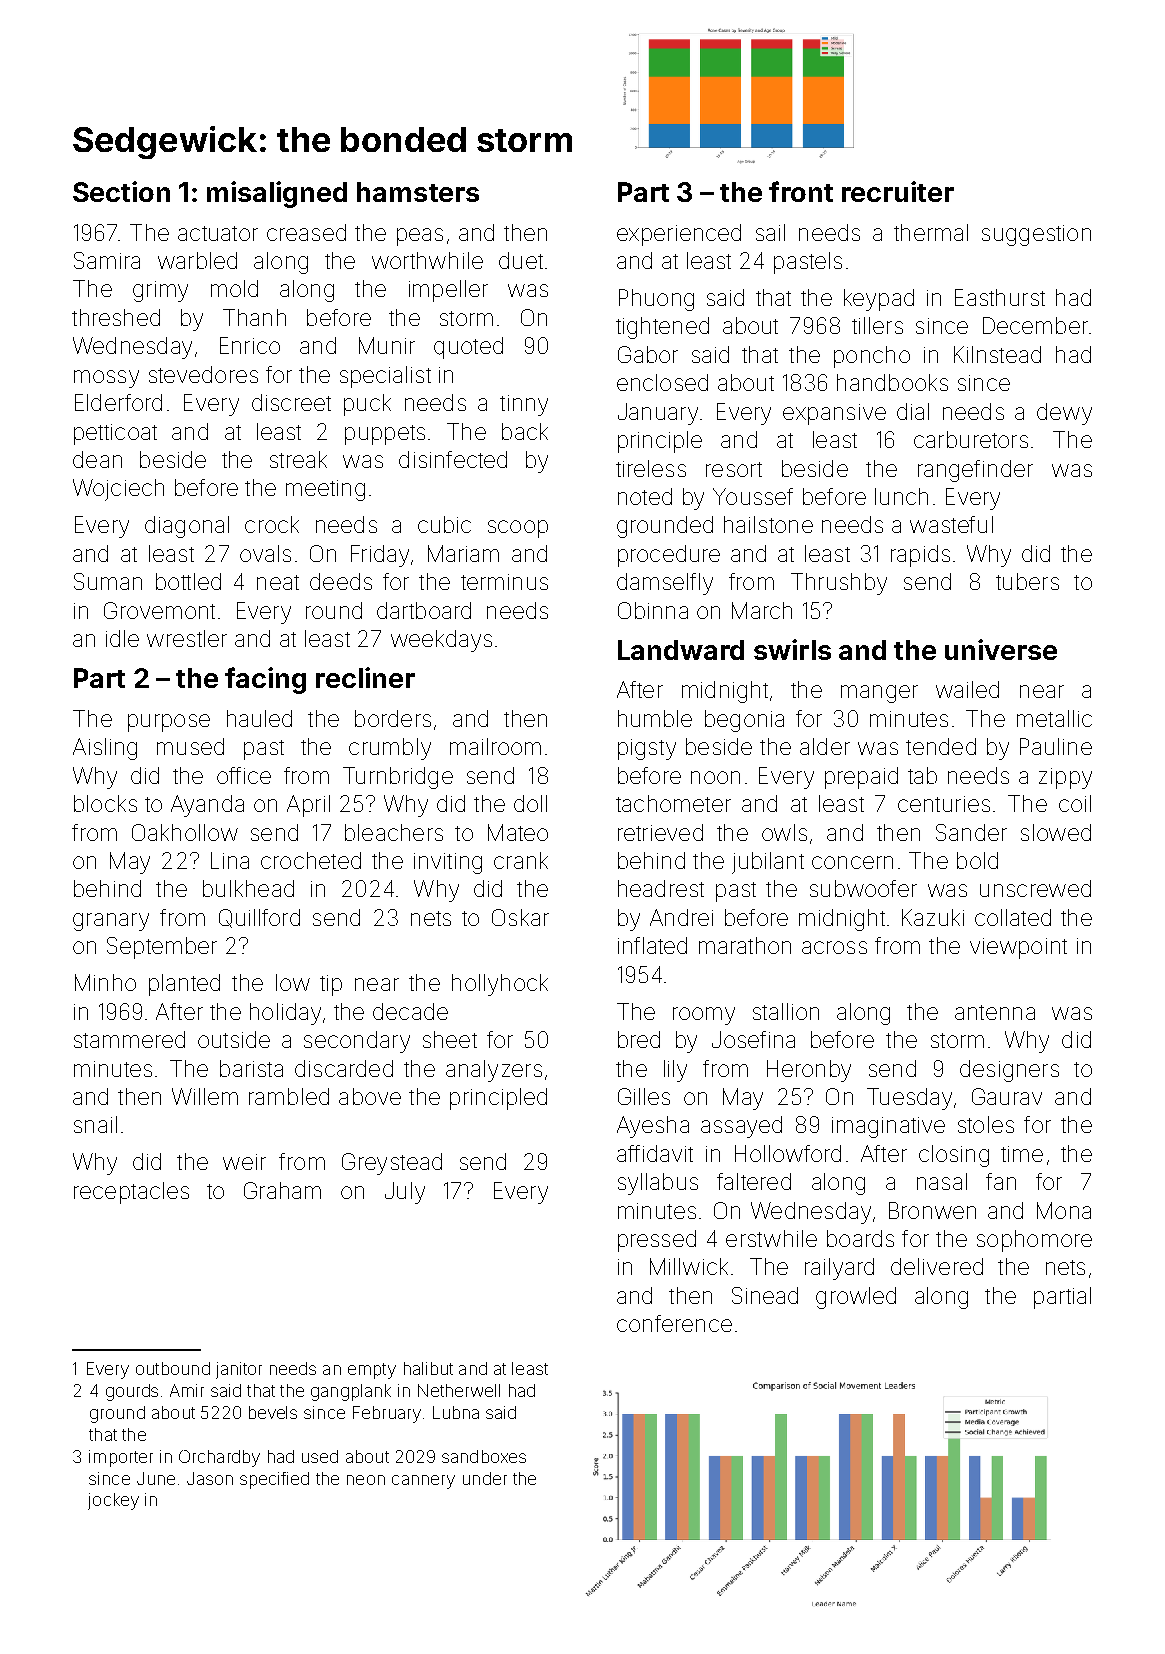 The width and height of the document is (1165, 1654). Describe the element at coordinates (753, 1039) in the document. I see `Josefina` at that location.
